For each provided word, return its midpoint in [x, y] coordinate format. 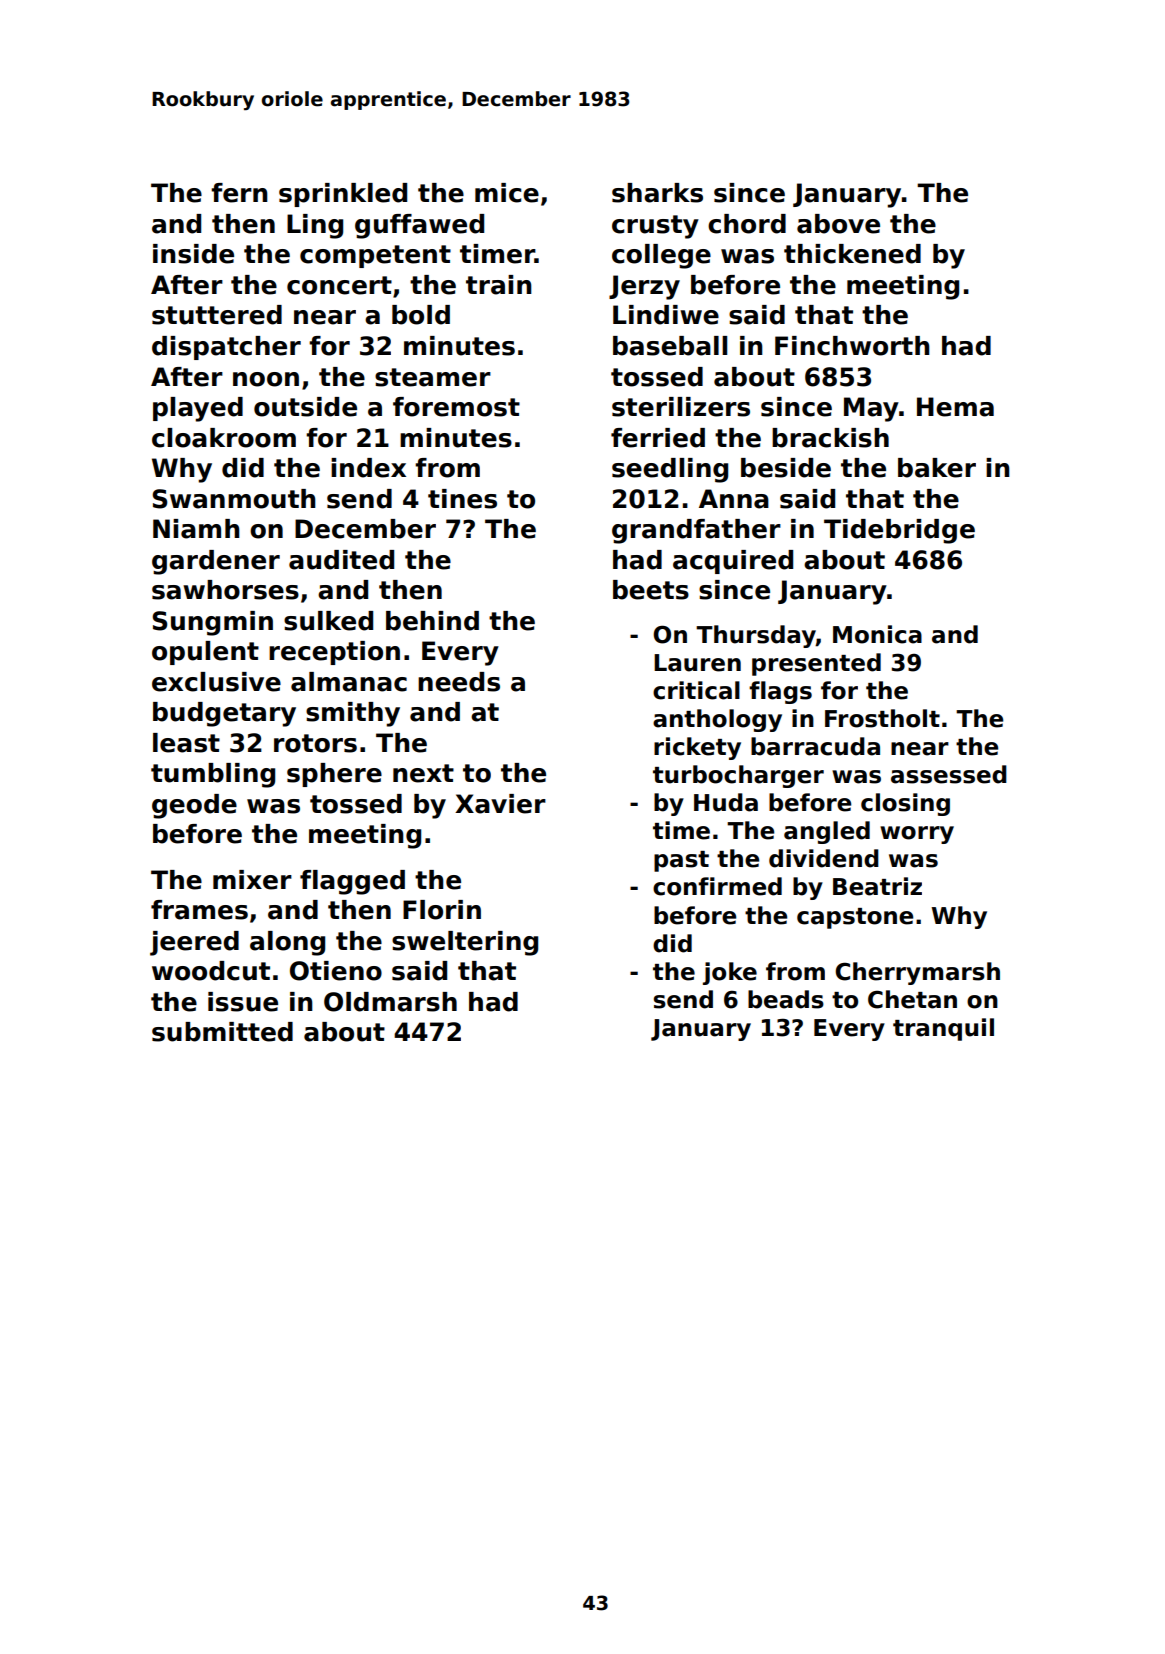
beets [651, 590]
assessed [949, 774]
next [423, 773]
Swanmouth [234, 499]
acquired [733, 562]
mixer [252, 880]
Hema [955, 407]
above [838, 224]
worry [917, 835]
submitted [222, 1032]
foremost [456, 407]
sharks [657, 193]
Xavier [500, 804]
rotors [315, 743]
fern [239, 193]
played [198, 409]
